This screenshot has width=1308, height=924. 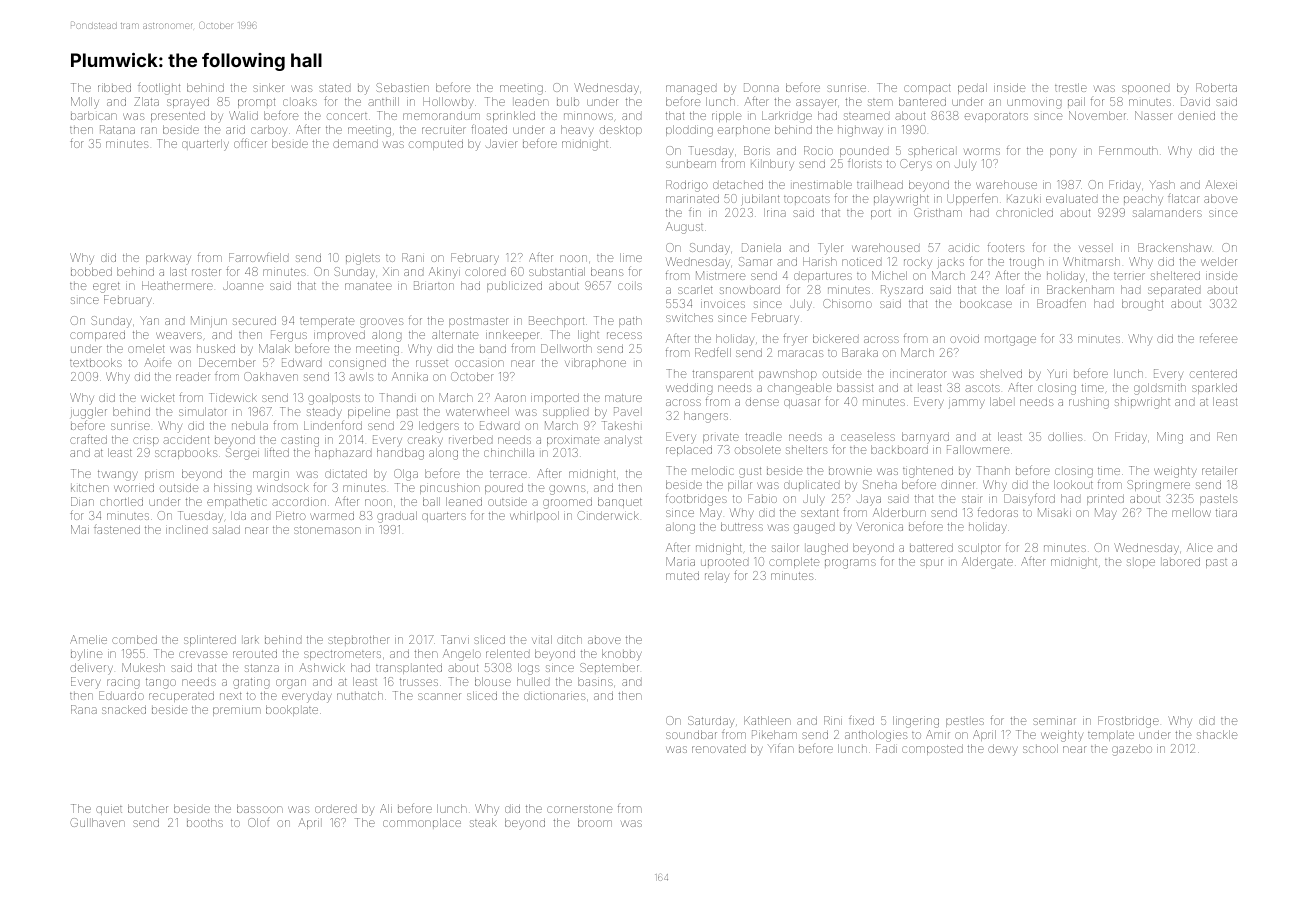 What do you see at coordinates (97, 822) in the screenshot?
I see `Gullhaven` at bounding box center [97, 822].
